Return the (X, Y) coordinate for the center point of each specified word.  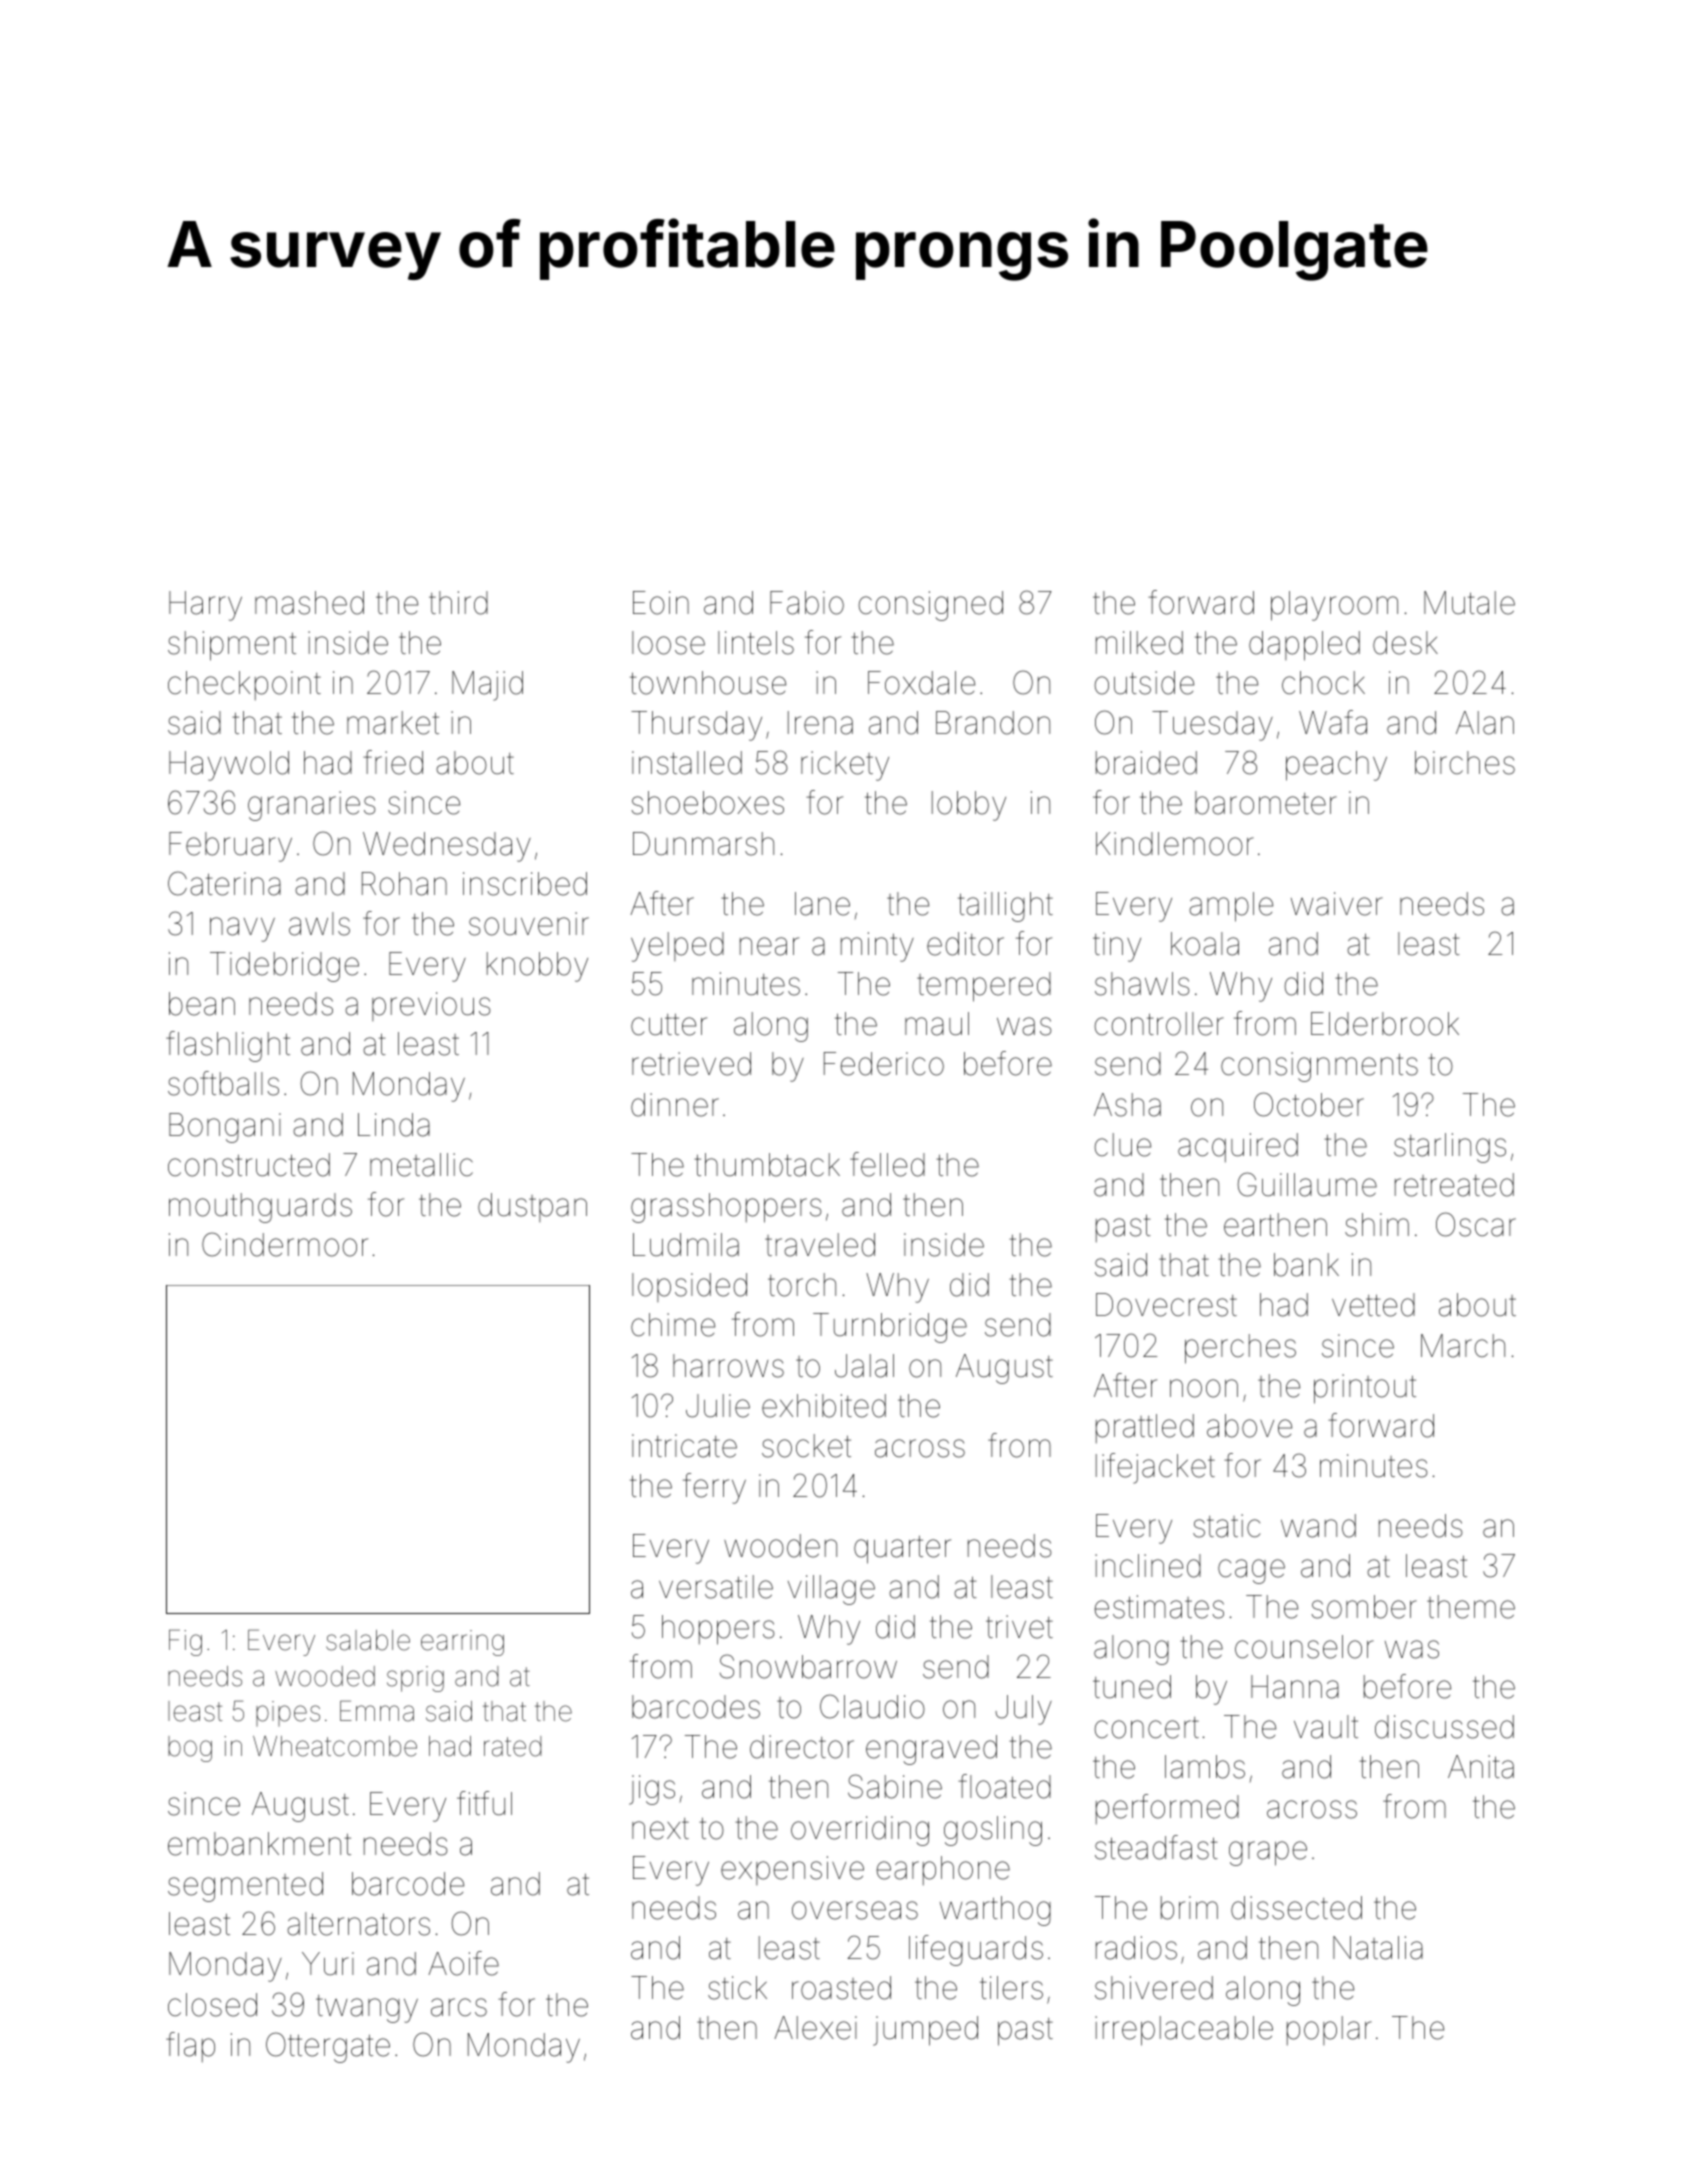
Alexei (815, 2028)
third (458, 603)
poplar (1329, 2030)
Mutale (1469, 603)
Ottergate (328, 2047)
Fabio (807, 603)
